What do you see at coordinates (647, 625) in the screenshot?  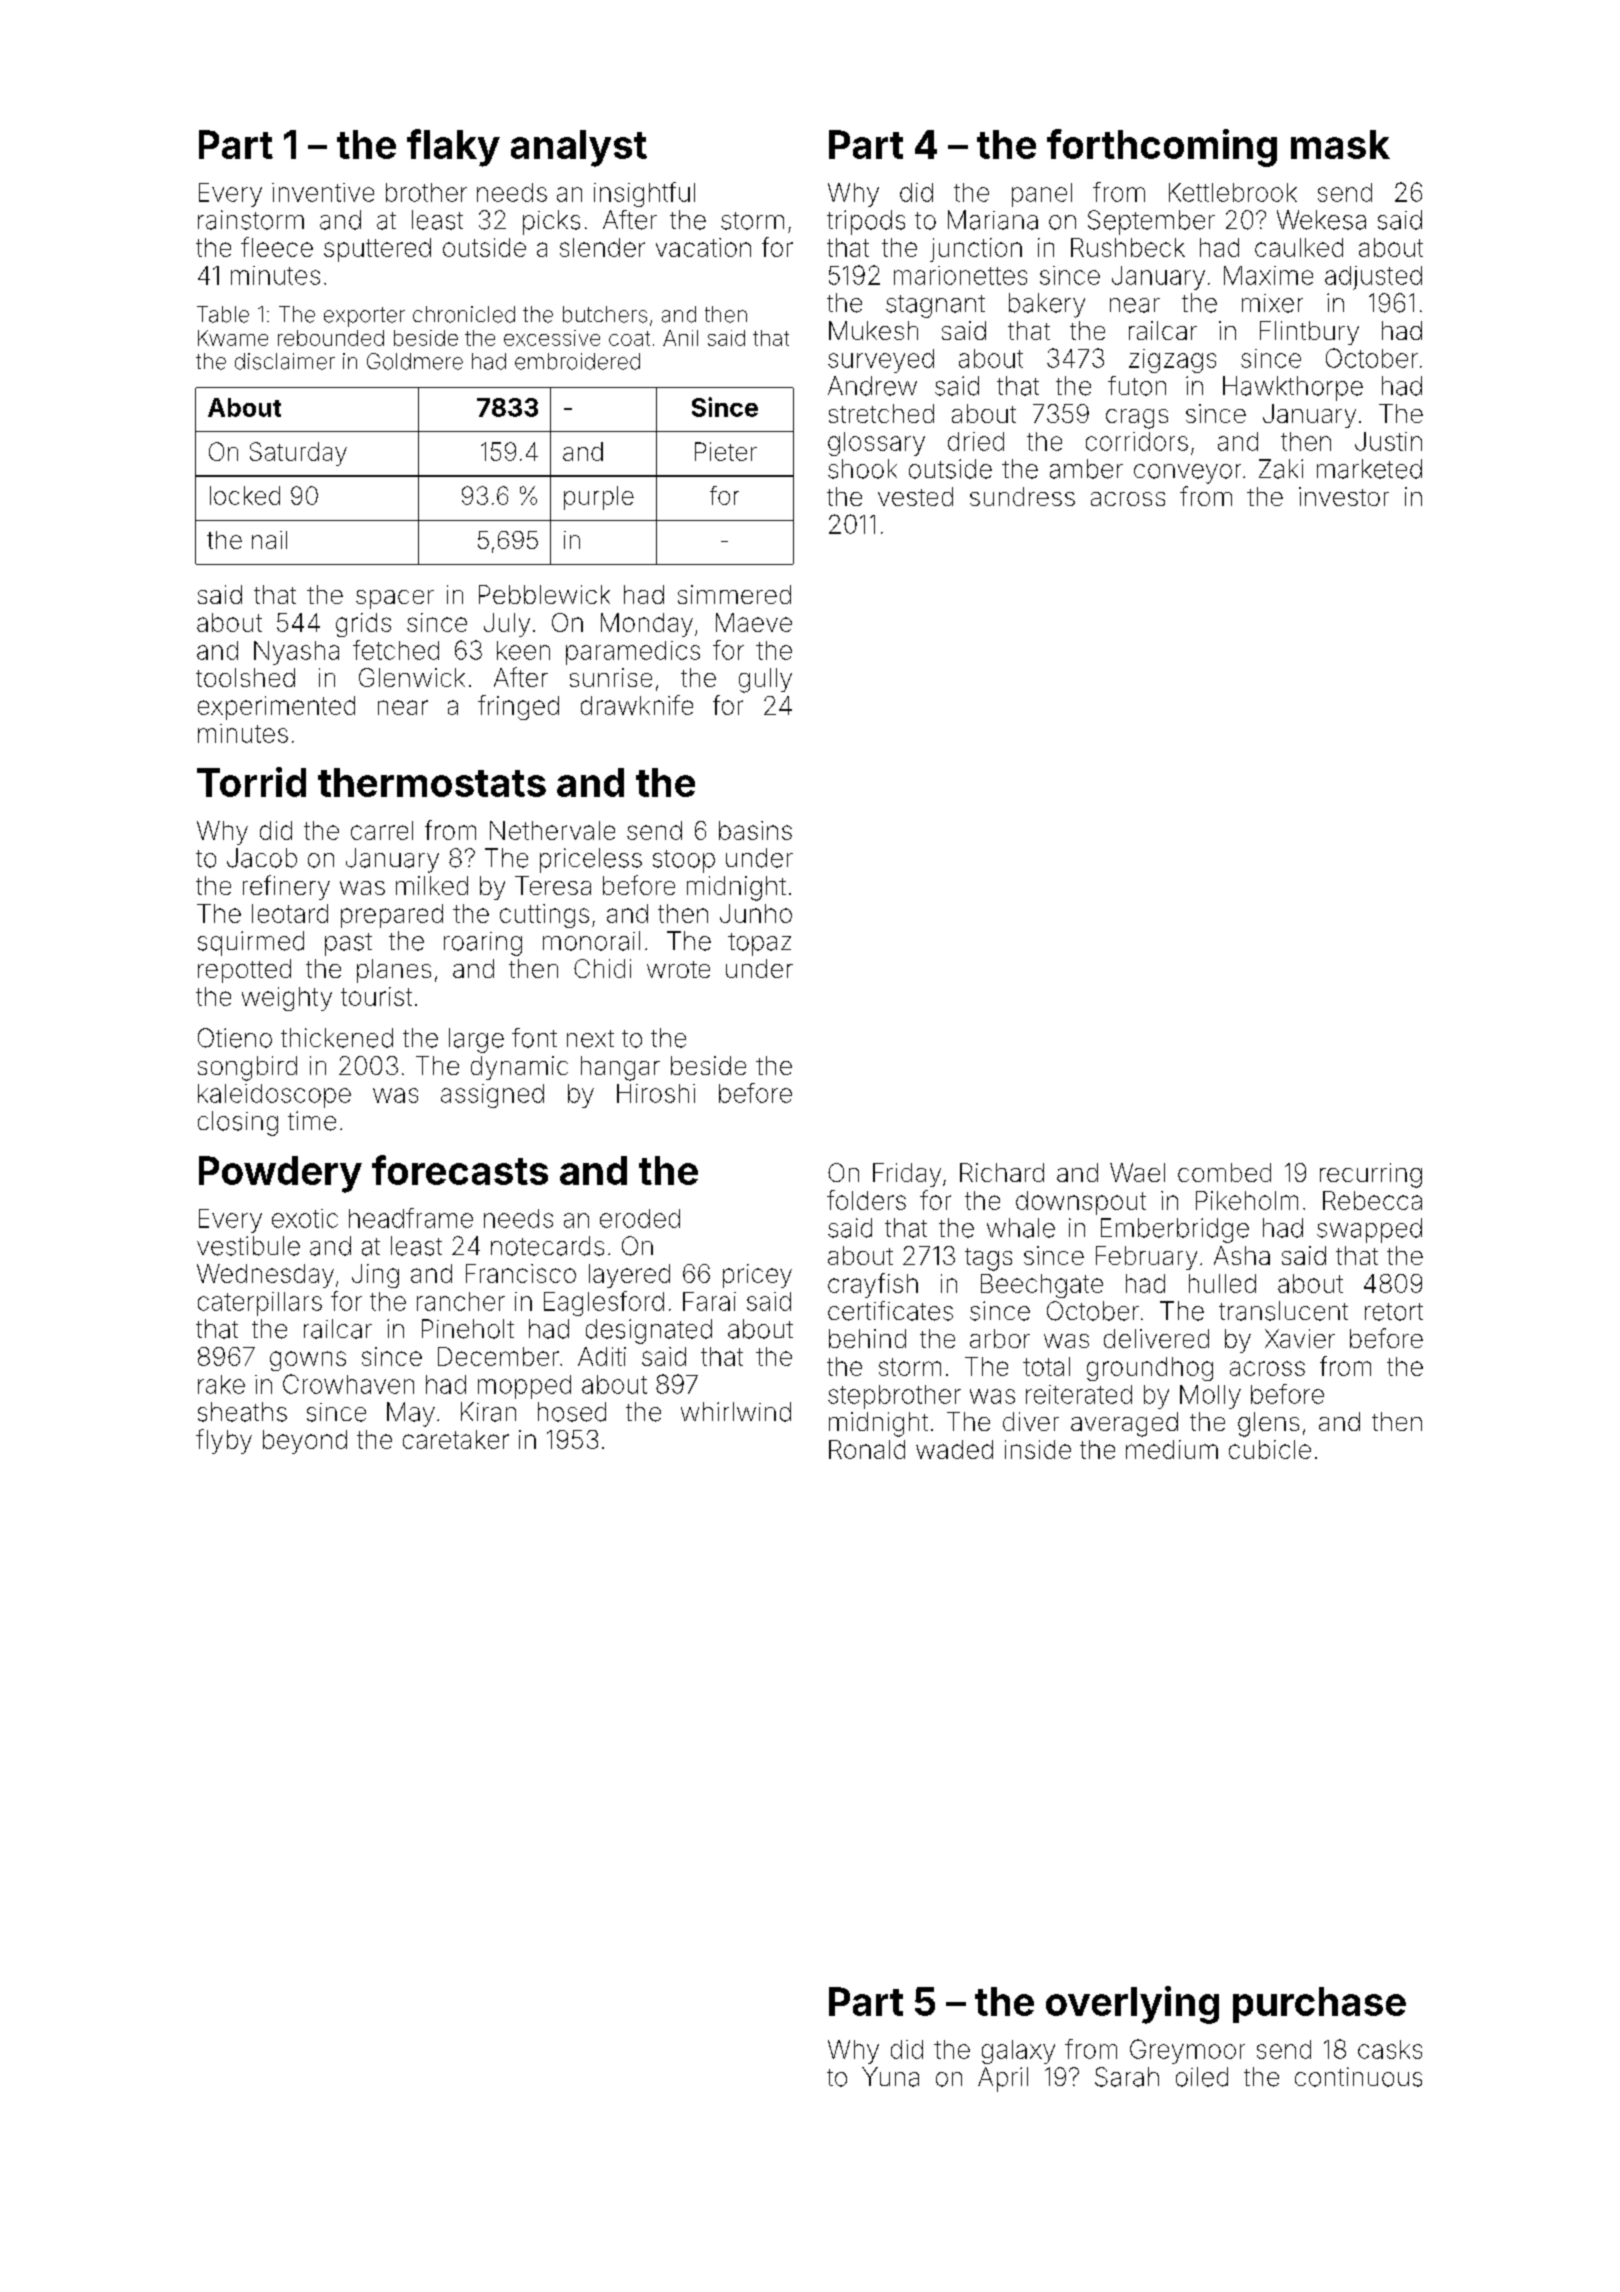 I see `Monday` at bounding box center [647, 625].
